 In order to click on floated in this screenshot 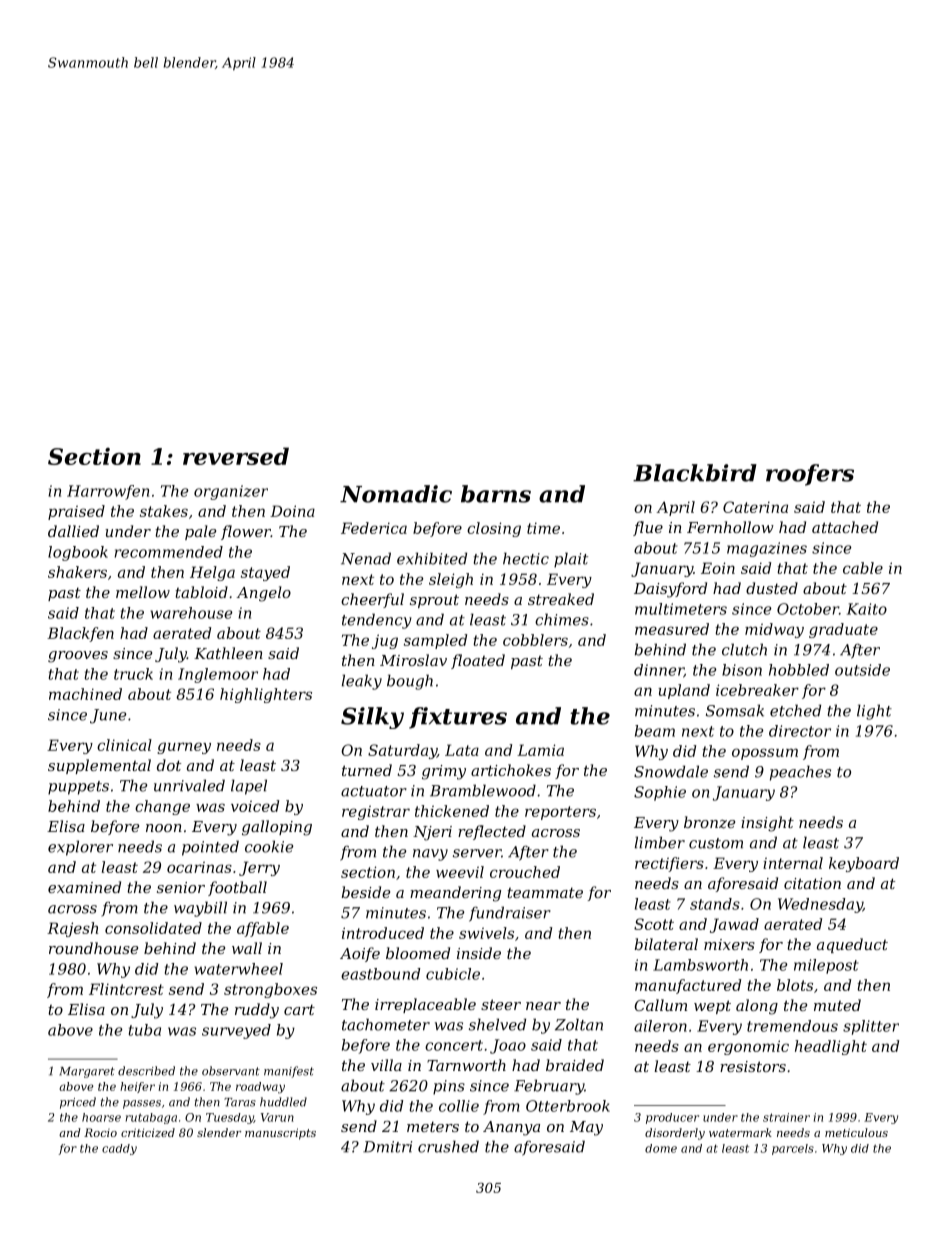, I will do `click(478, 661)`.
